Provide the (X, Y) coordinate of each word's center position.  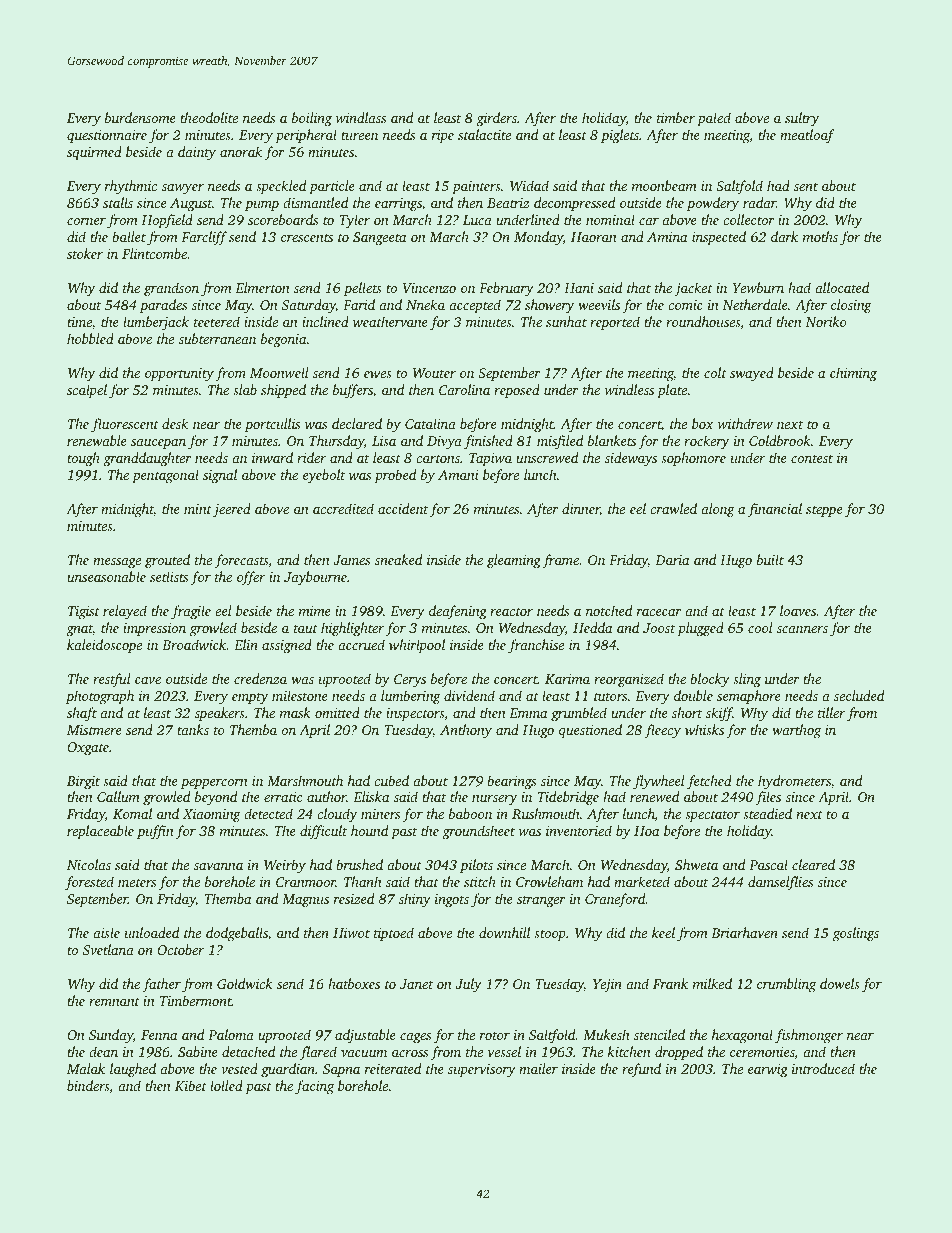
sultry (802, 119)
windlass (361, 117)
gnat (79, 631)
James (351, 560)
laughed (133, 1070)
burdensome (140, 117)
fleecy (662, 731)
